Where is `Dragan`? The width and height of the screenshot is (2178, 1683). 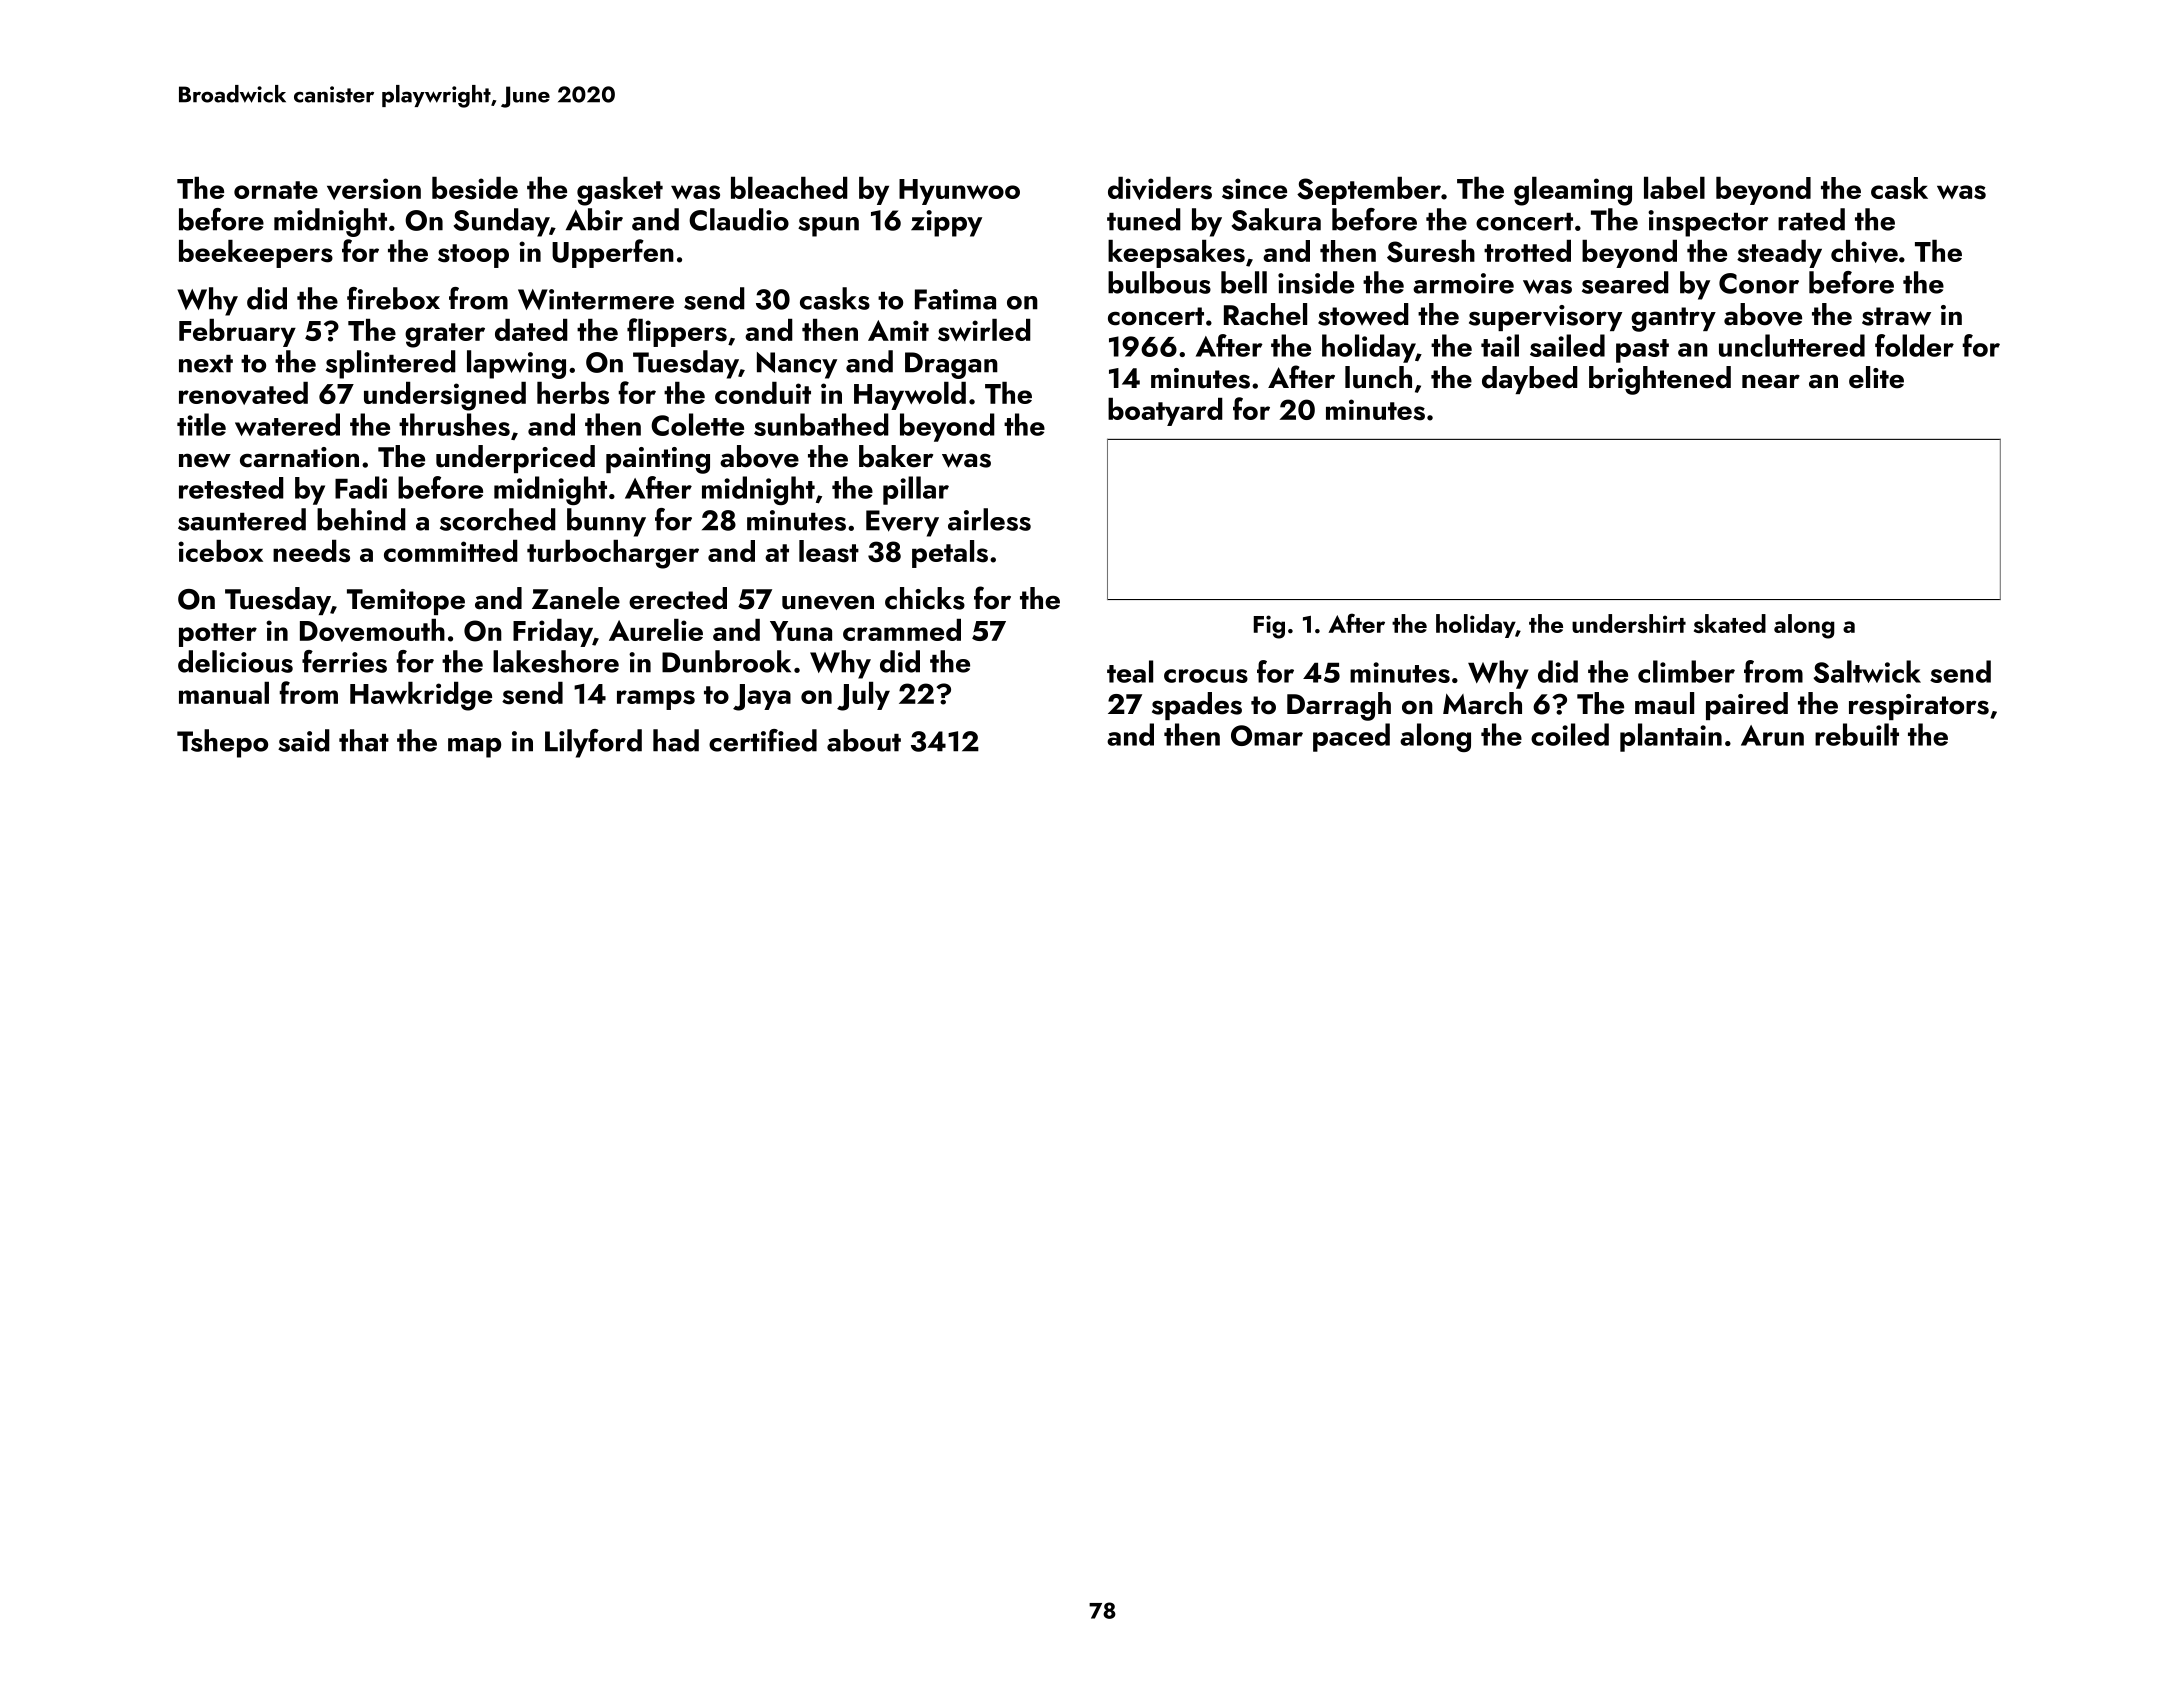
Dragan is located at coordinates (951, 365).
